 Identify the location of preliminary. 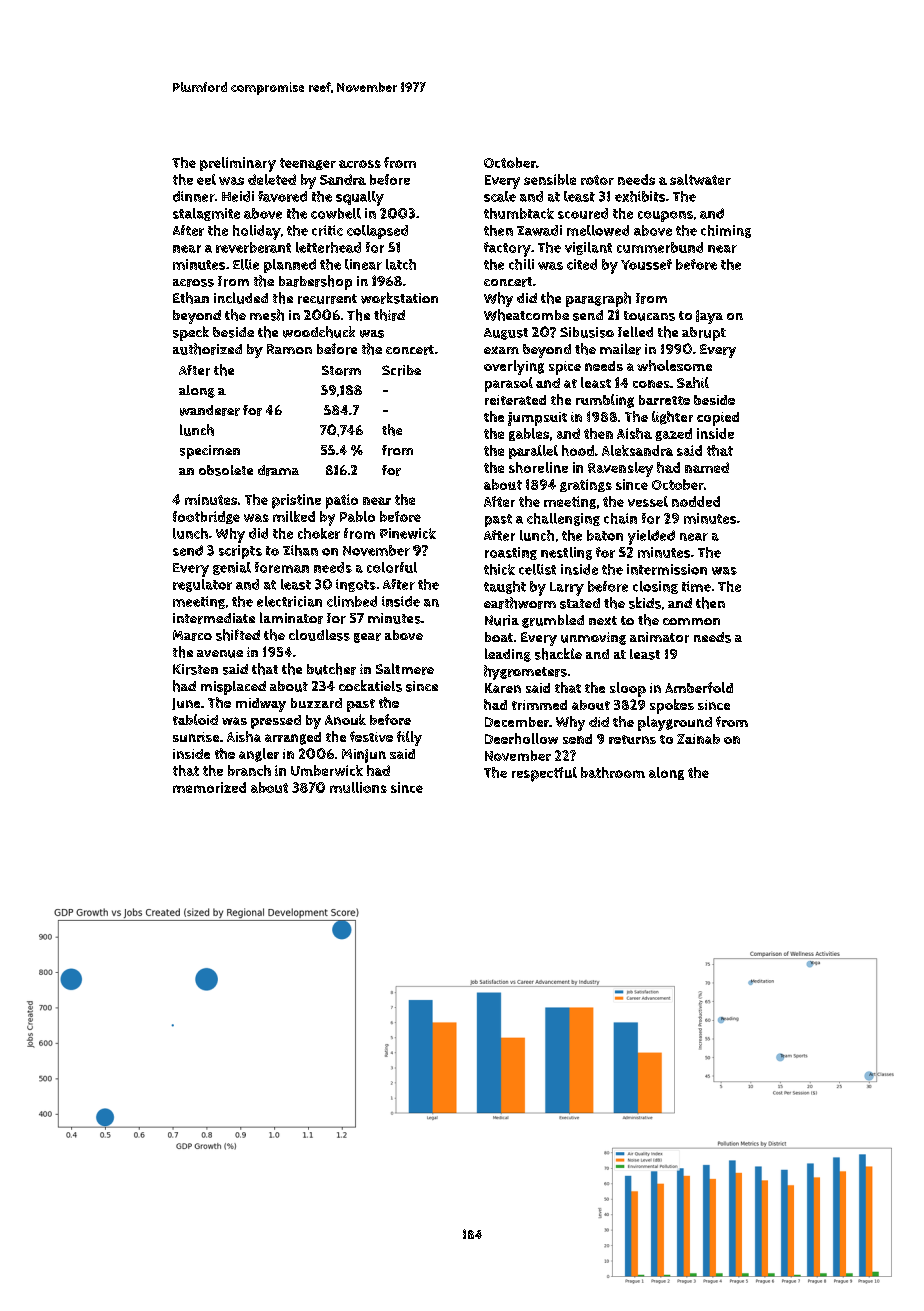
(238, 164).
